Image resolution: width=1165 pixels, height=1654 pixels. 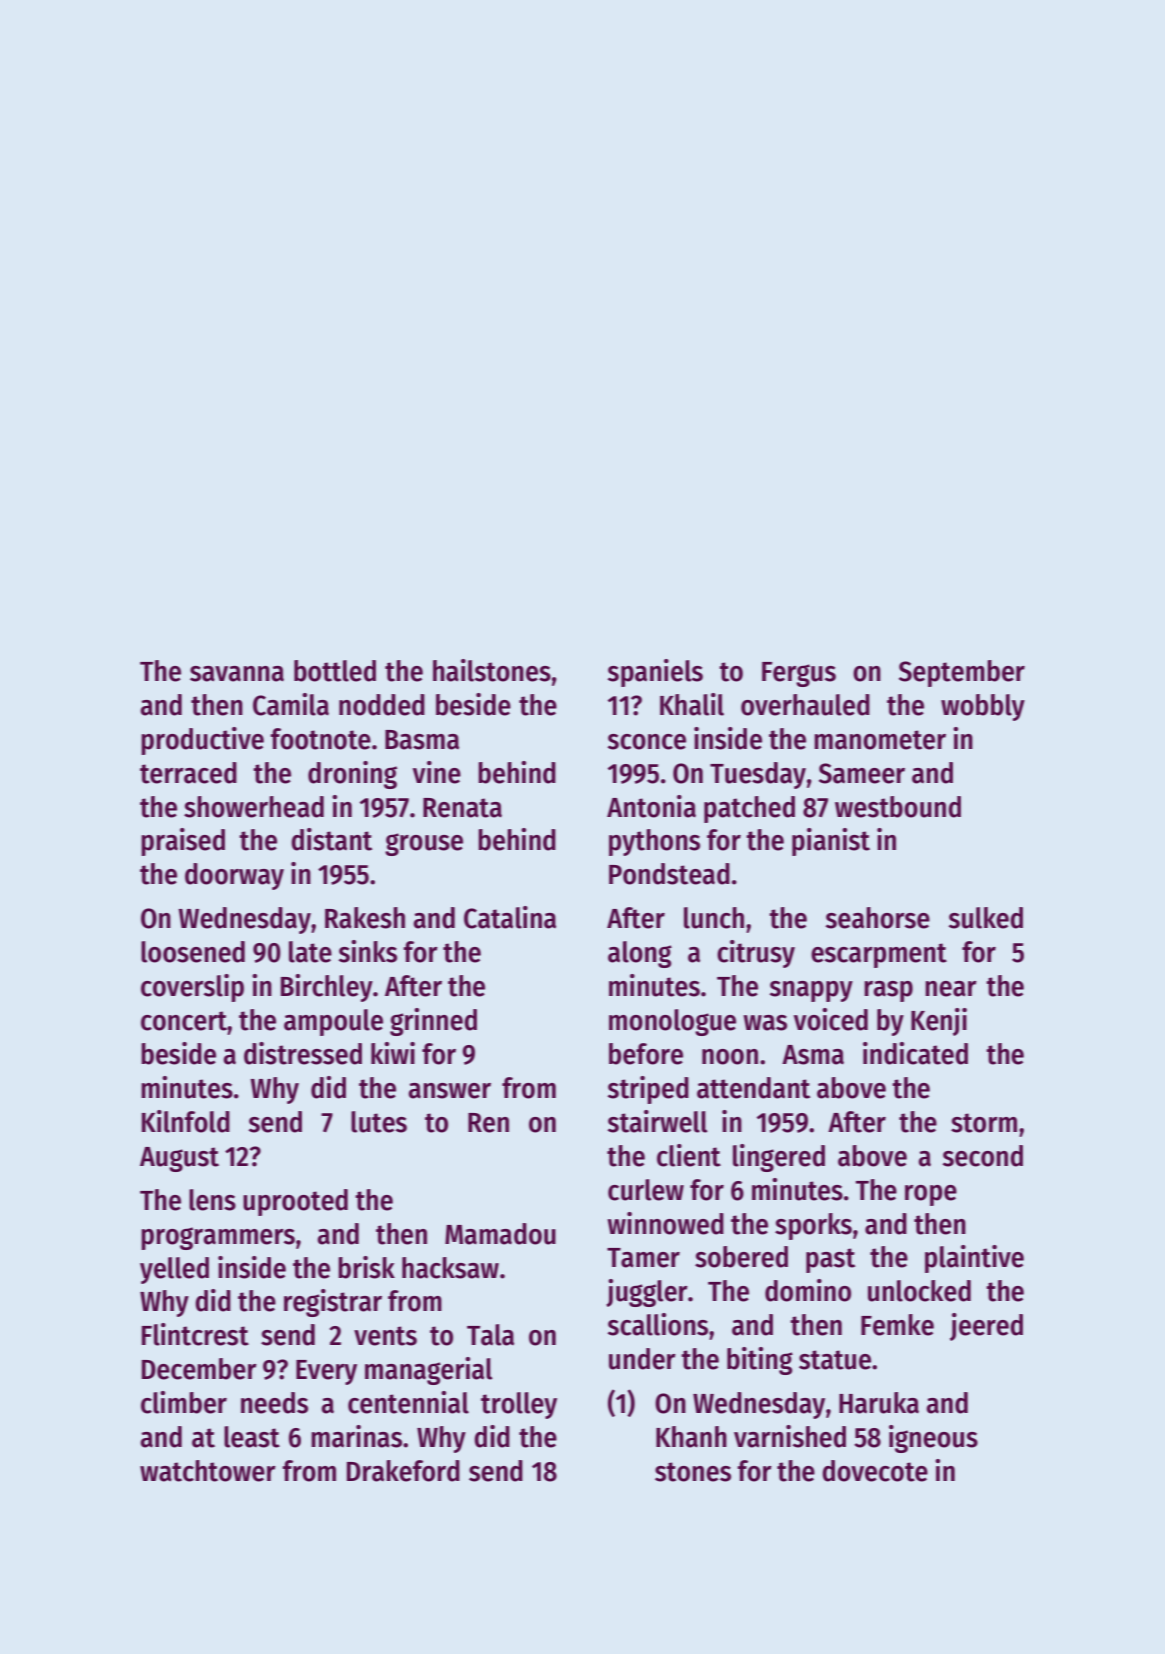 I want to click on Fergus, so click(x=799, y=674).
